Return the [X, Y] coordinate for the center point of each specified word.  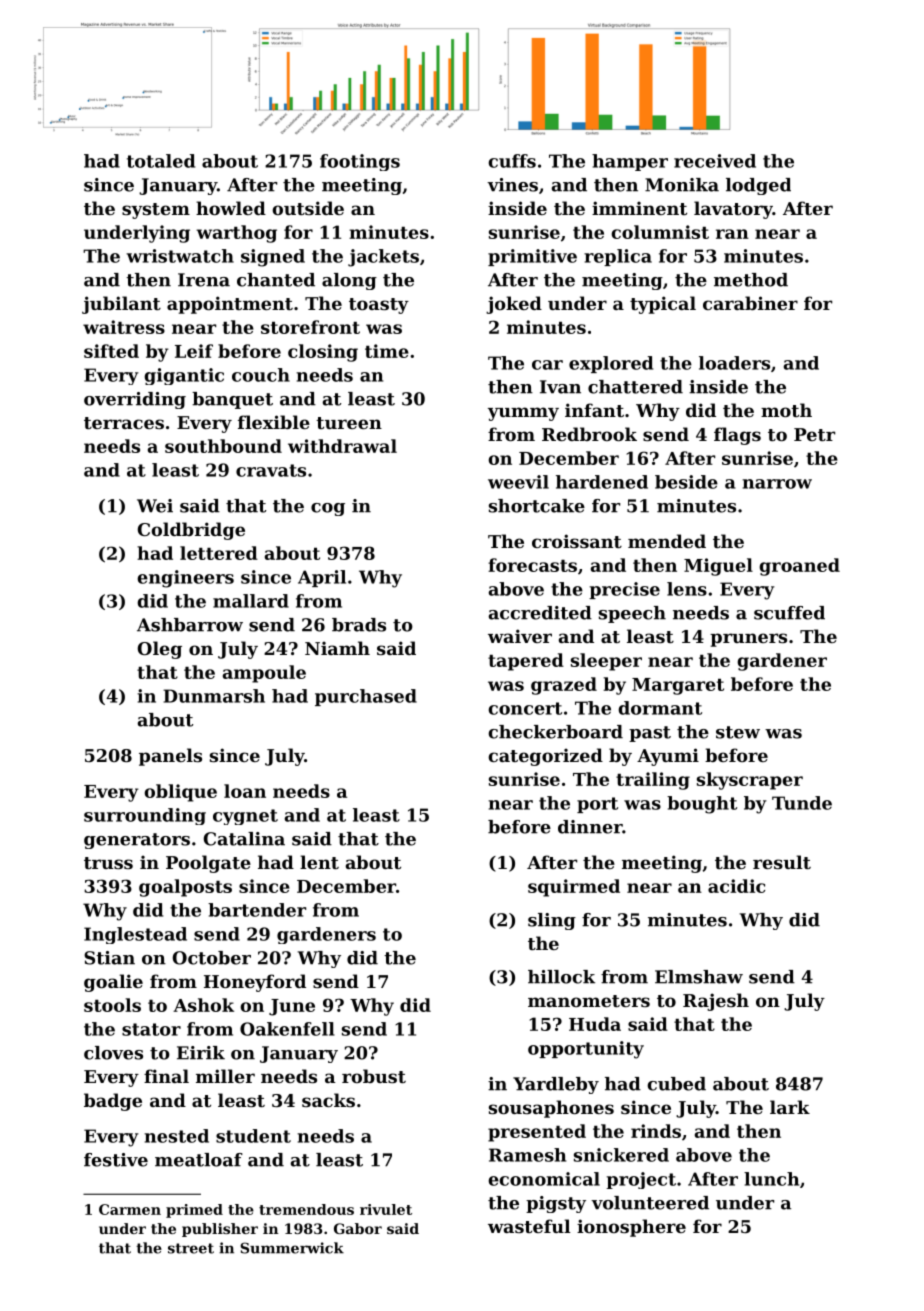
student [253, 1136]
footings [360, 162]
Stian [109, 958]
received [715, 161]
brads [359, 625]
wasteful [529, 1226]
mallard [251, 601]
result [782, 862]
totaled [161, 161]
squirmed [574, 888]
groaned [799, 567]
